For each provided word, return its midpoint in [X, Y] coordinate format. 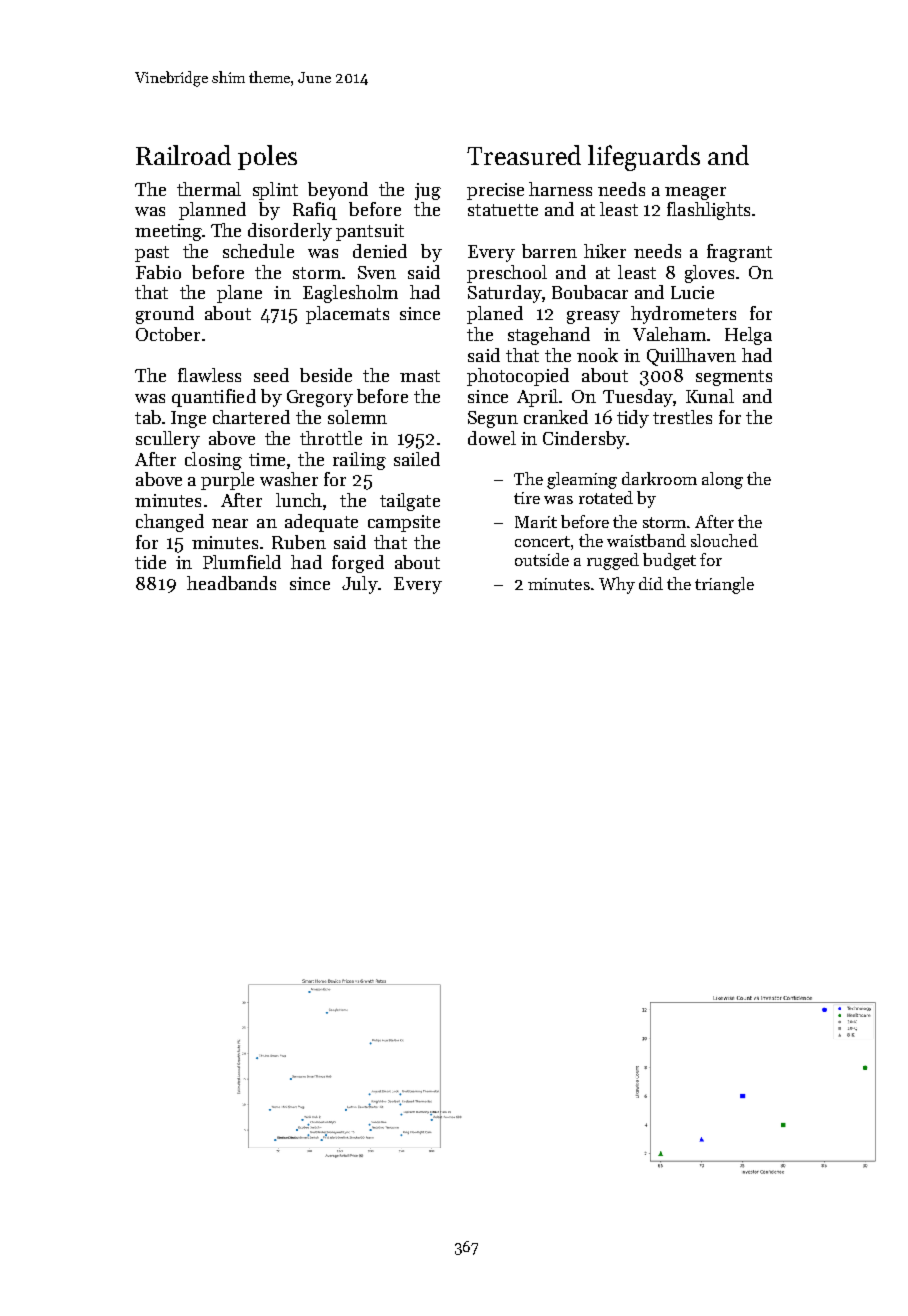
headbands [231, 583]
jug [428, 191]
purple [227, 481]
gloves [709, 274]
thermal [209, 189]
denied [380, 251]
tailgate [410, 502]
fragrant [739, 253]
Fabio [158, 272]
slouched [724, 540]
